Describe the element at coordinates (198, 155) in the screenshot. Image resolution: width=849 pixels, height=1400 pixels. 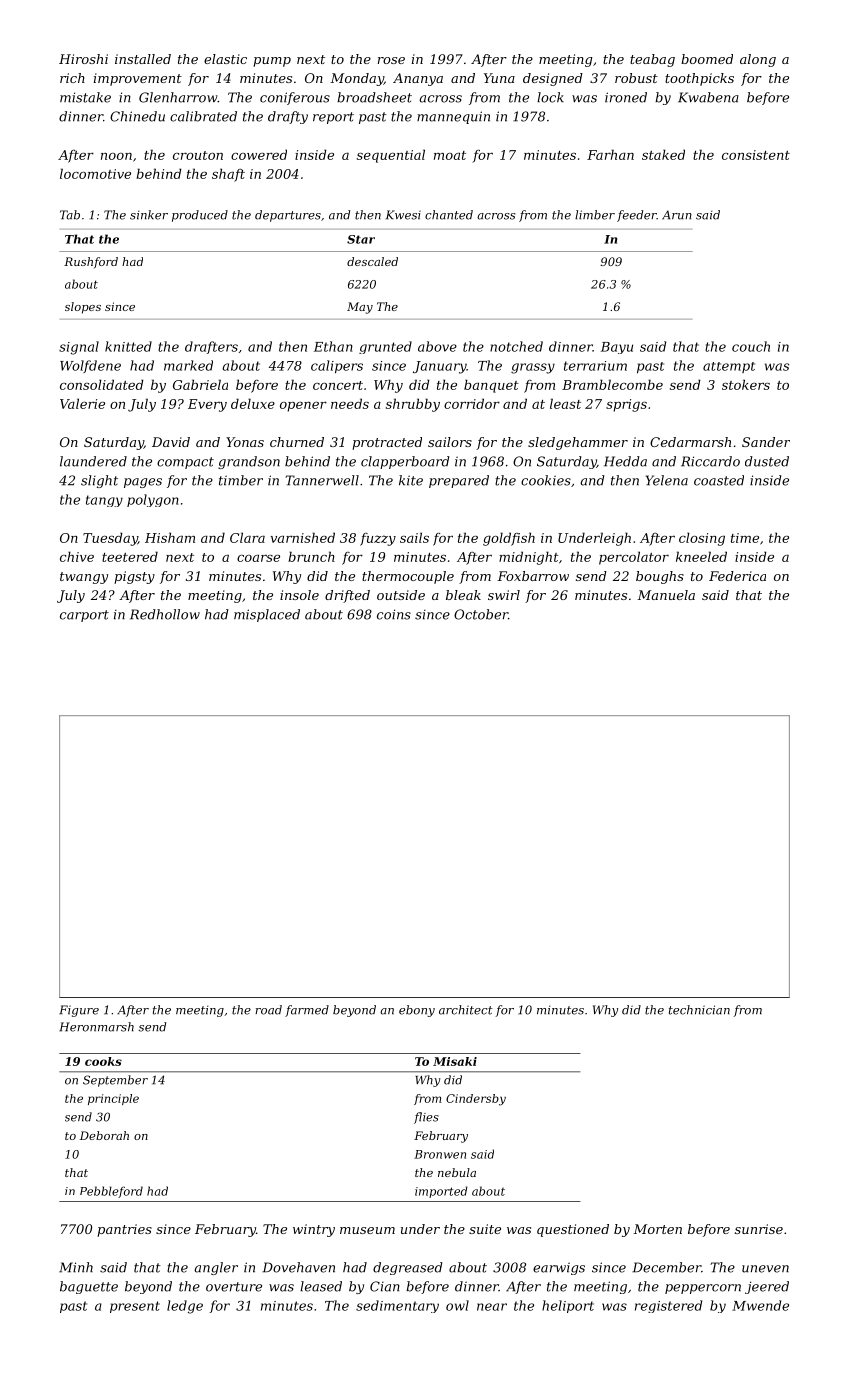
I see `crouton` at that location.
